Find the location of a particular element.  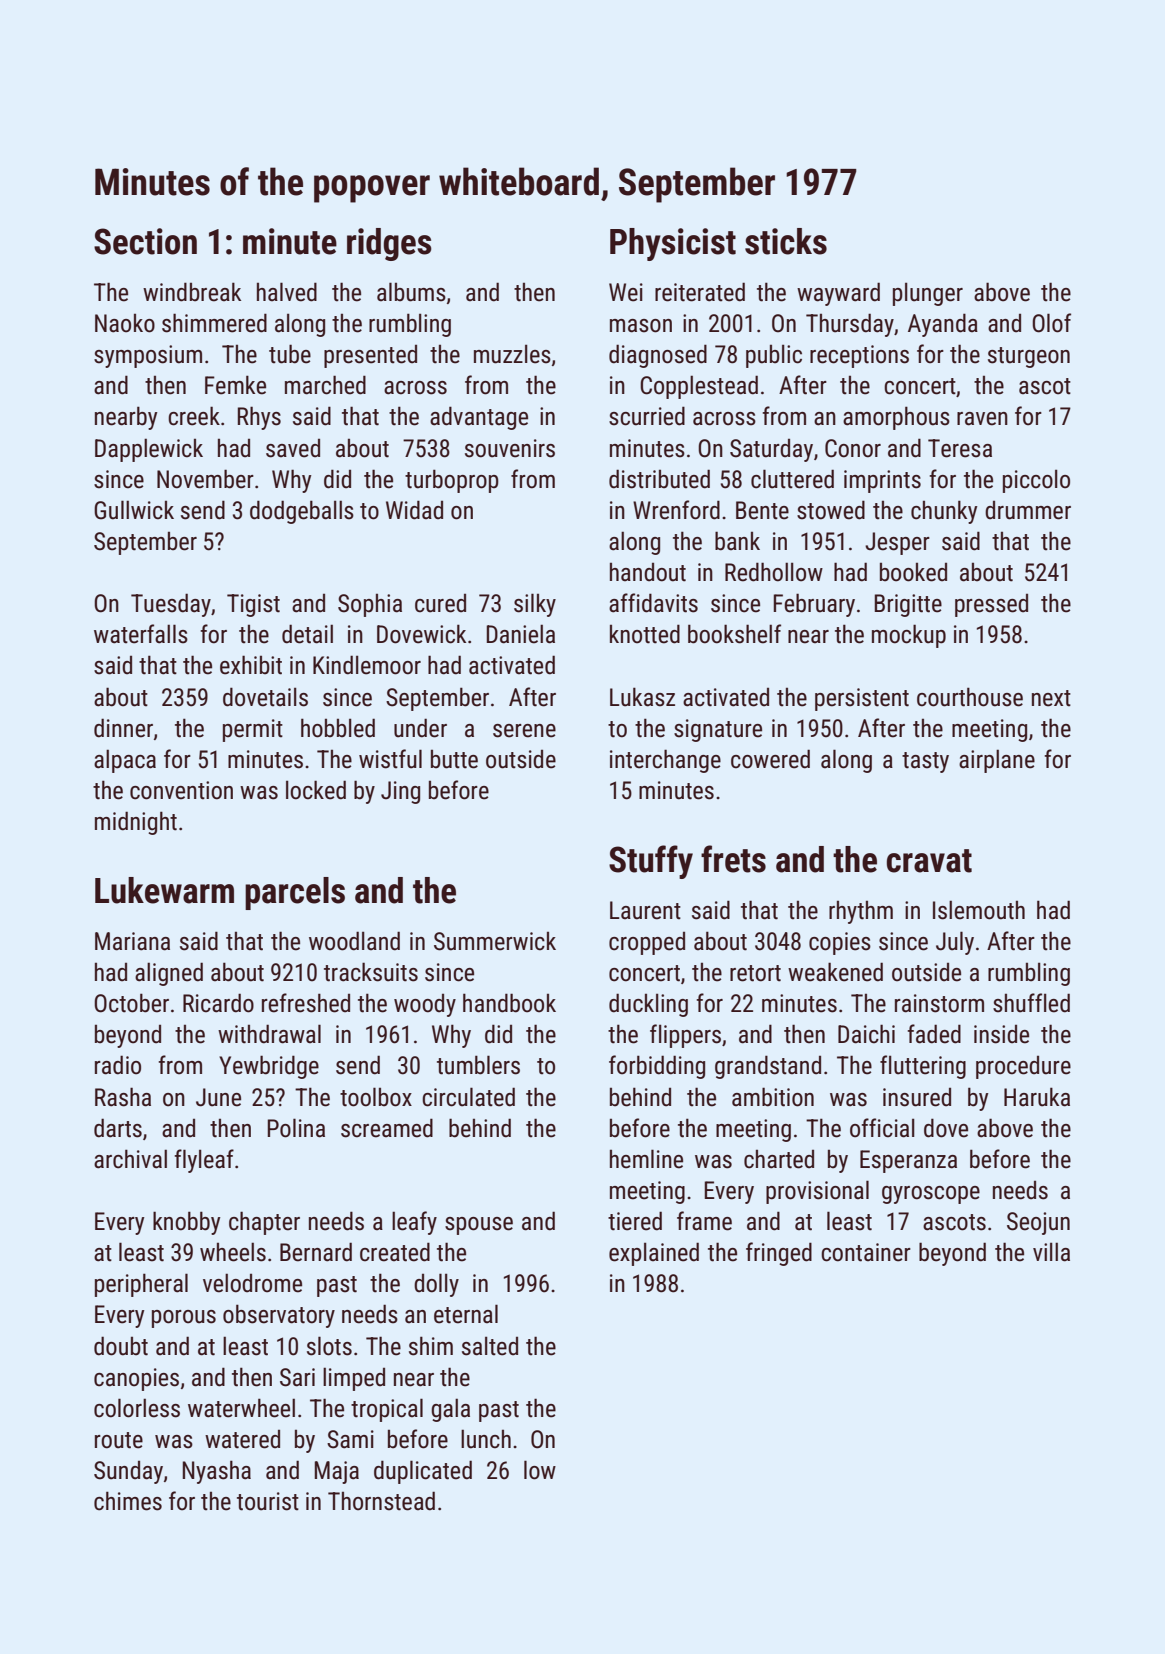

Daichi is located at coordinates (866, 1034).
